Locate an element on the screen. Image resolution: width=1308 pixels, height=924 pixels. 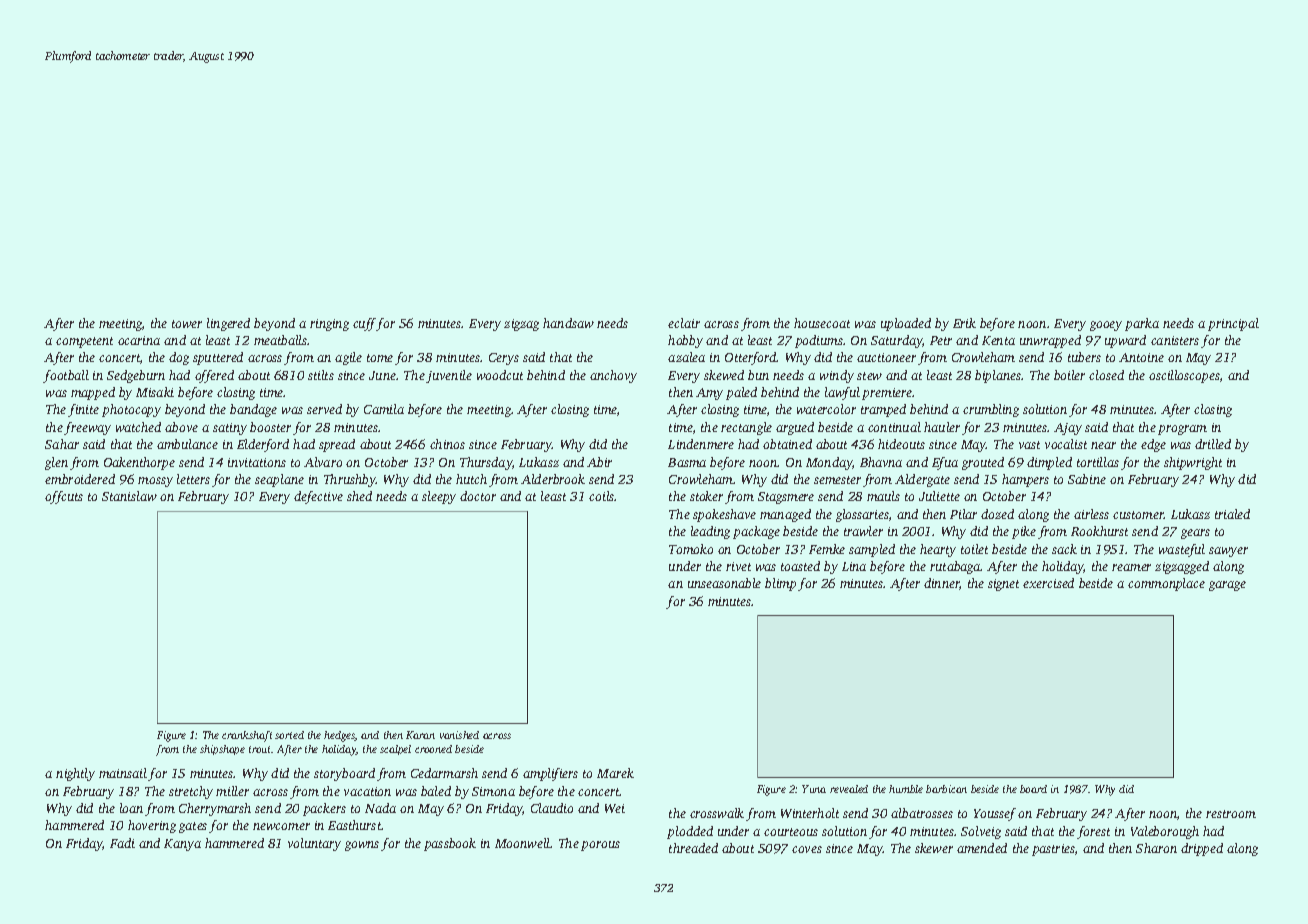
tower is located at coordinates (187, 324).
